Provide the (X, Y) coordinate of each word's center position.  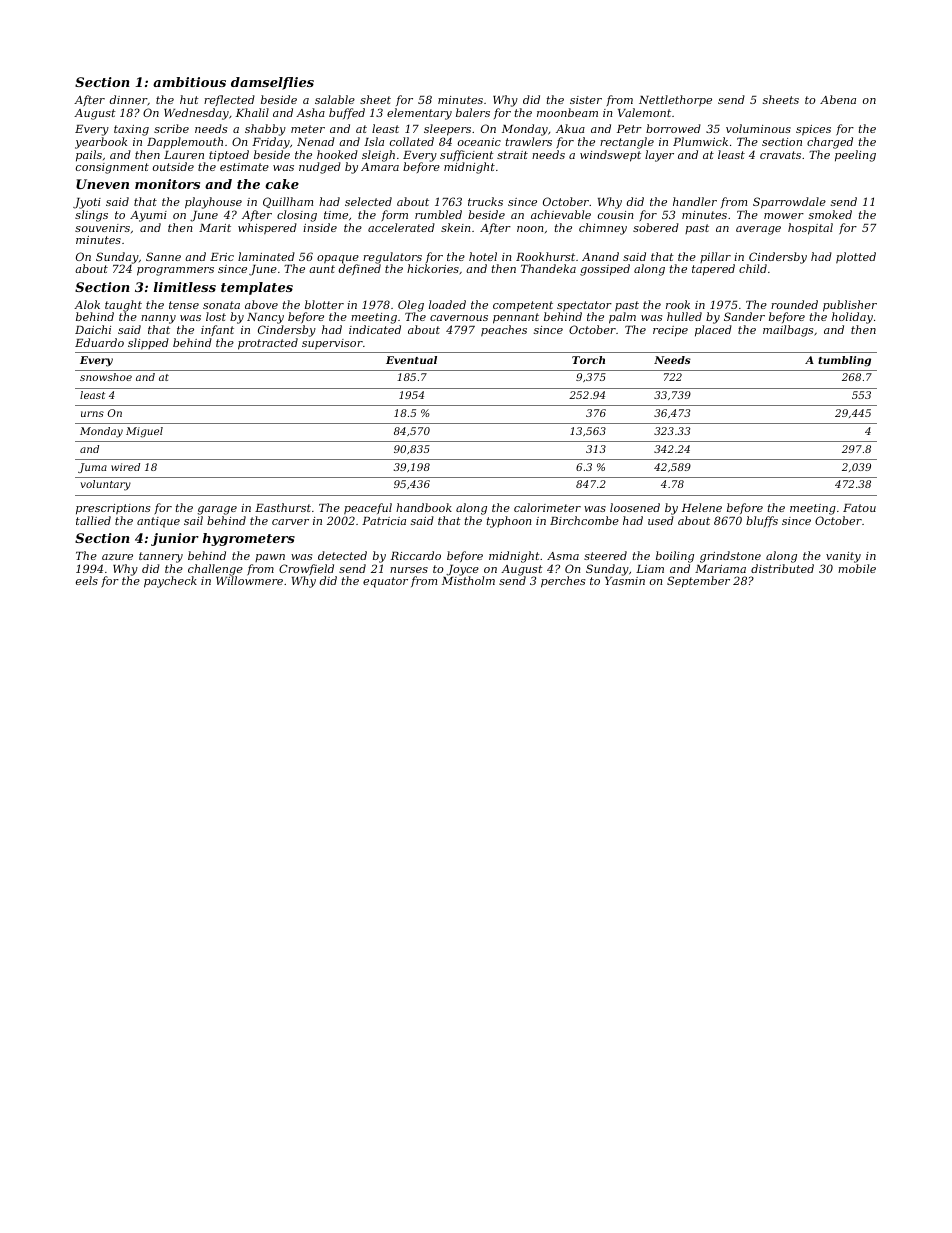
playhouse (213, 203)
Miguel (144, 432)
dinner (128, 99)
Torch (588, 360)
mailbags (788, 331)
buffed (347, 113)
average (758, 230)
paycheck (170, 582)
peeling (855, 156)
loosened (635, 507)
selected (368, 201)
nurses (409, 570)
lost (216, 316)
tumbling (844, 361)
